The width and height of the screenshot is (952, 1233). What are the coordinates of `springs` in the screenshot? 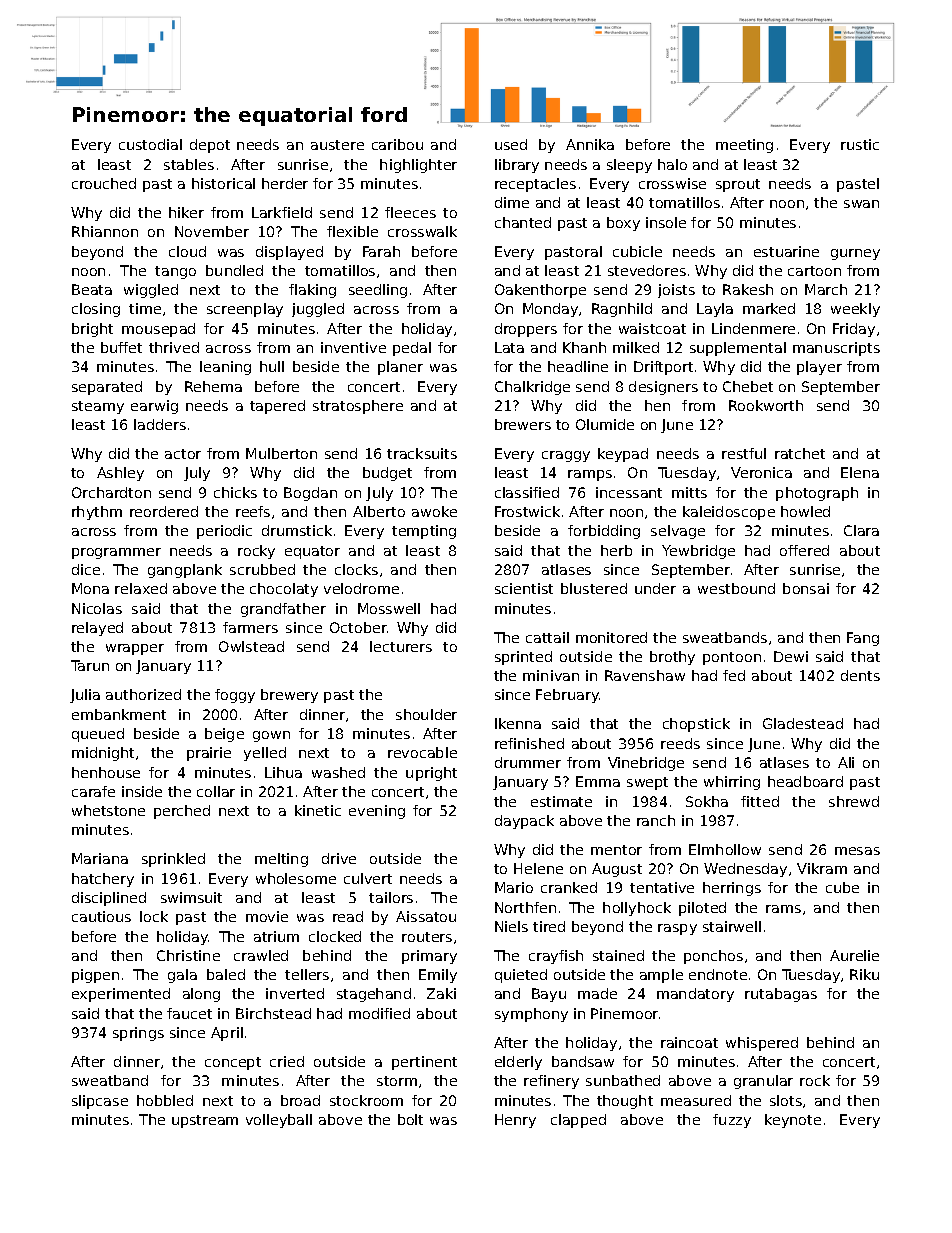 It's located at (138, 1034).
